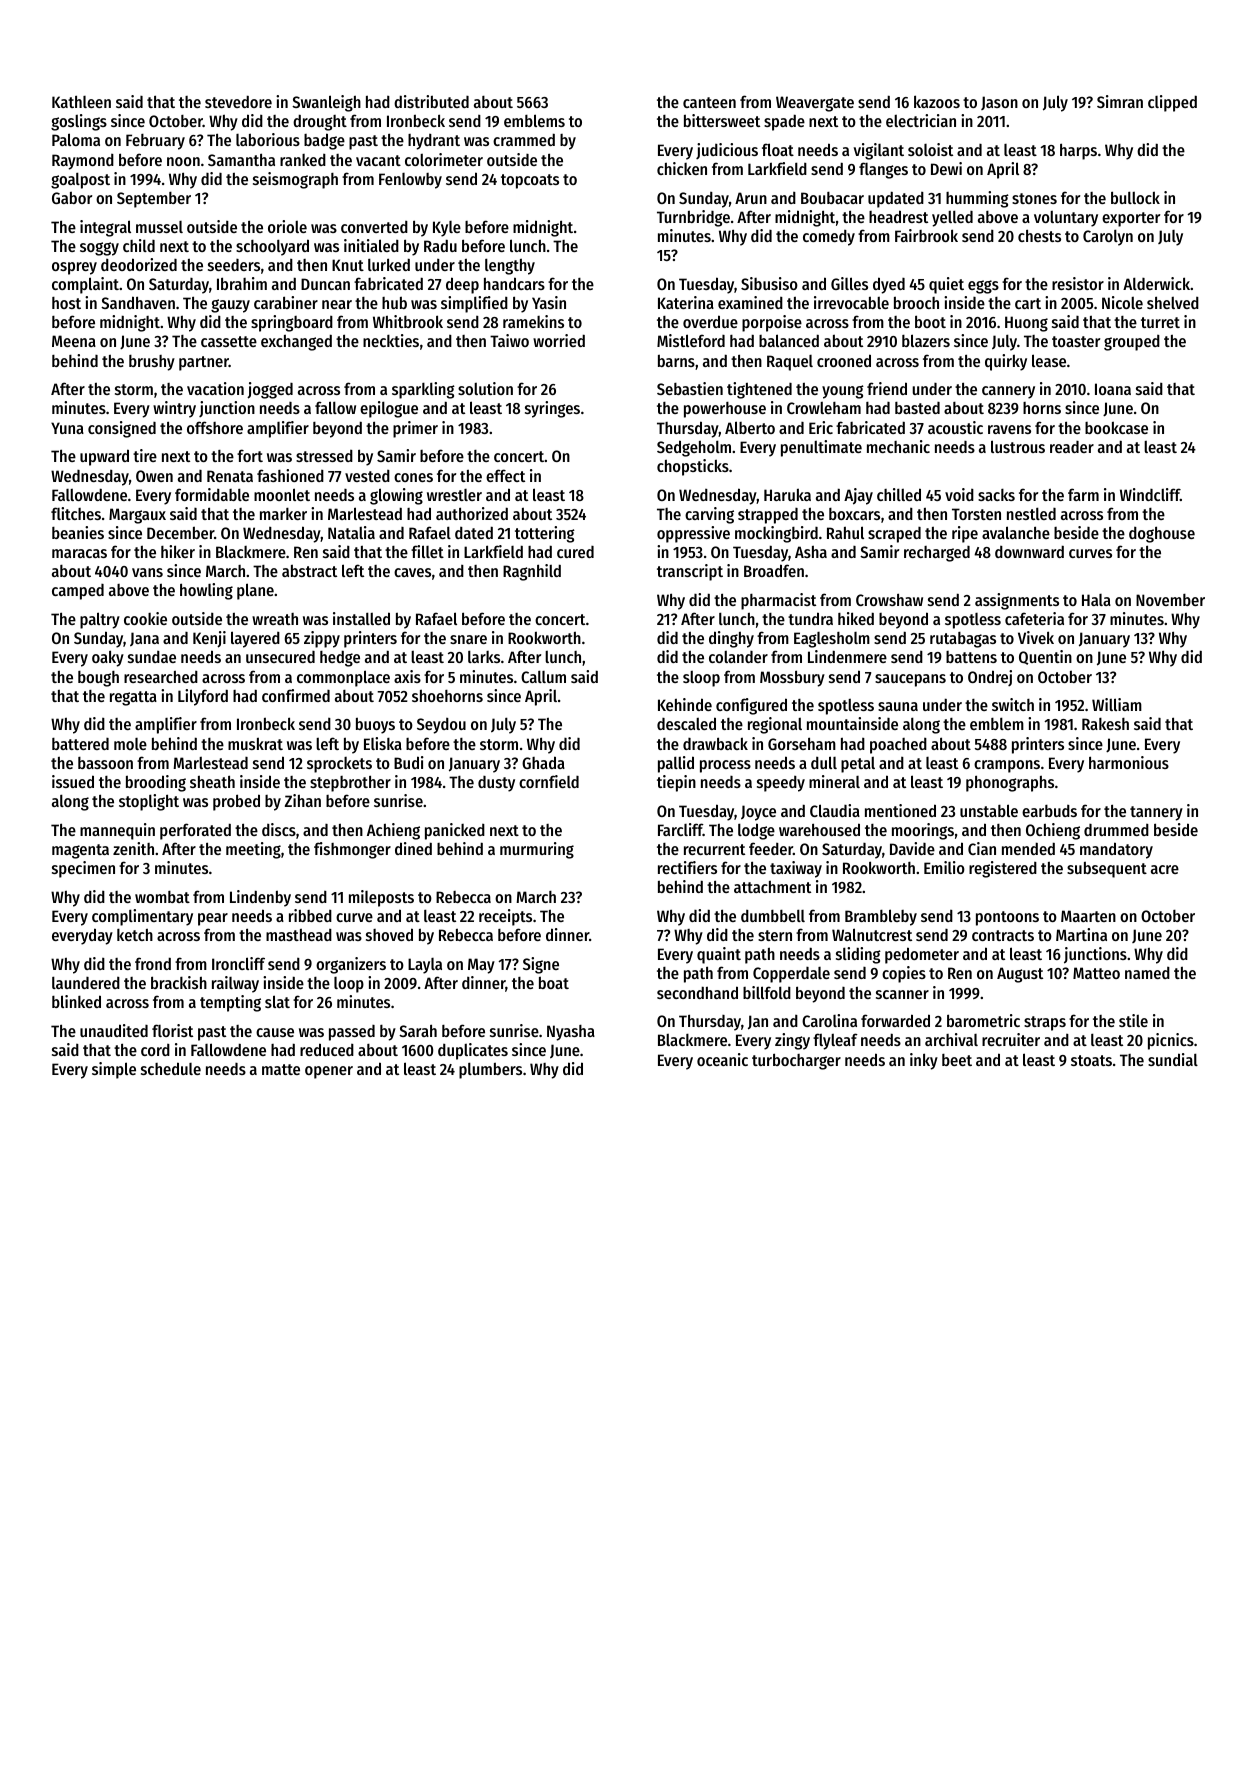 The height and width of the document is (1778, 1257). What do you see at coordinates (81, 101) in the document?
I see `Kathleen` at bounding box center [81, 101].
